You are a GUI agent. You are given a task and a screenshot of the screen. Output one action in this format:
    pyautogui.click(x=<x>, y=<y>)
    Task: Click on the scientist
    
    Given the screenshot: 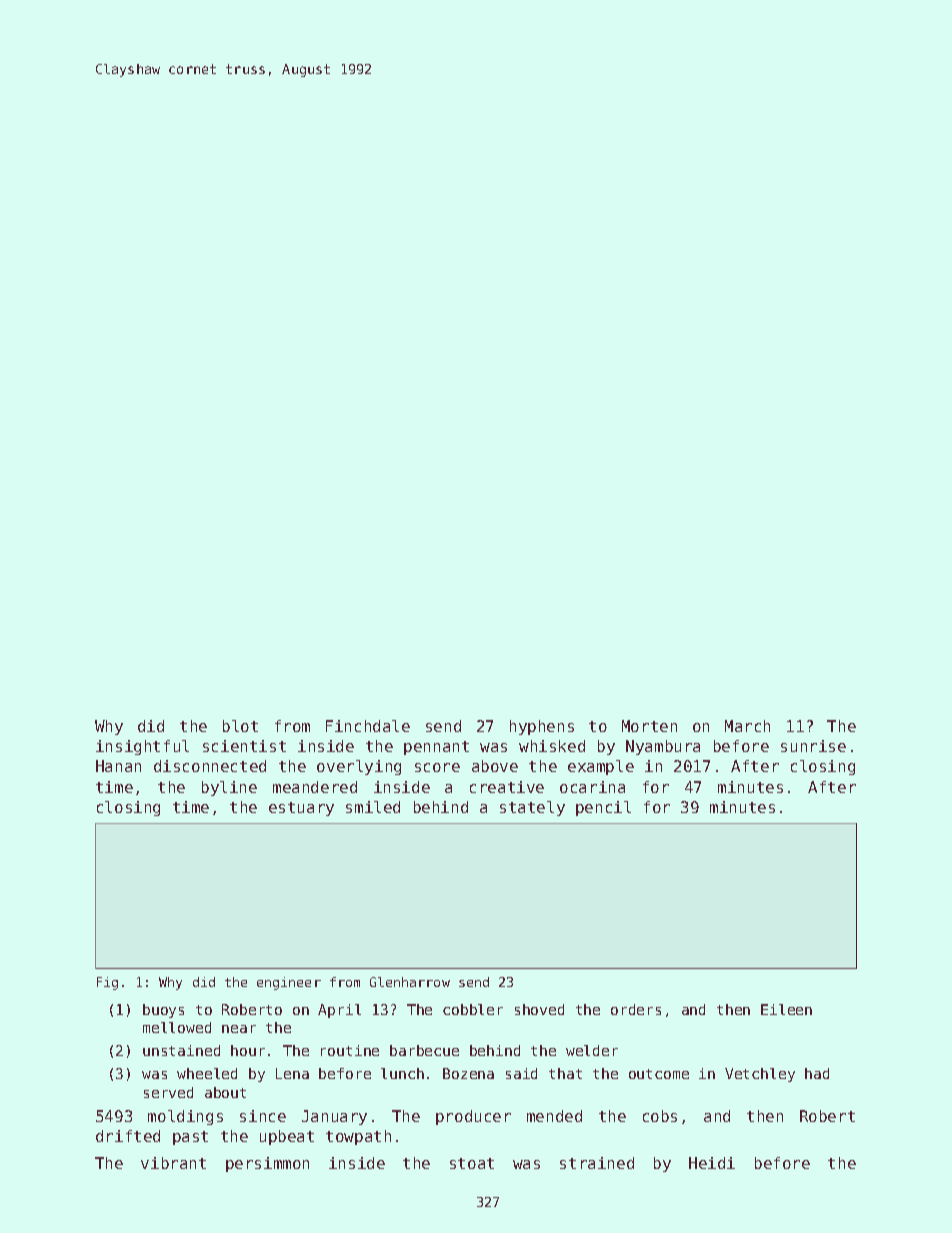 What is the action you would take?
    pyautogui.click(x=244, y=746)
